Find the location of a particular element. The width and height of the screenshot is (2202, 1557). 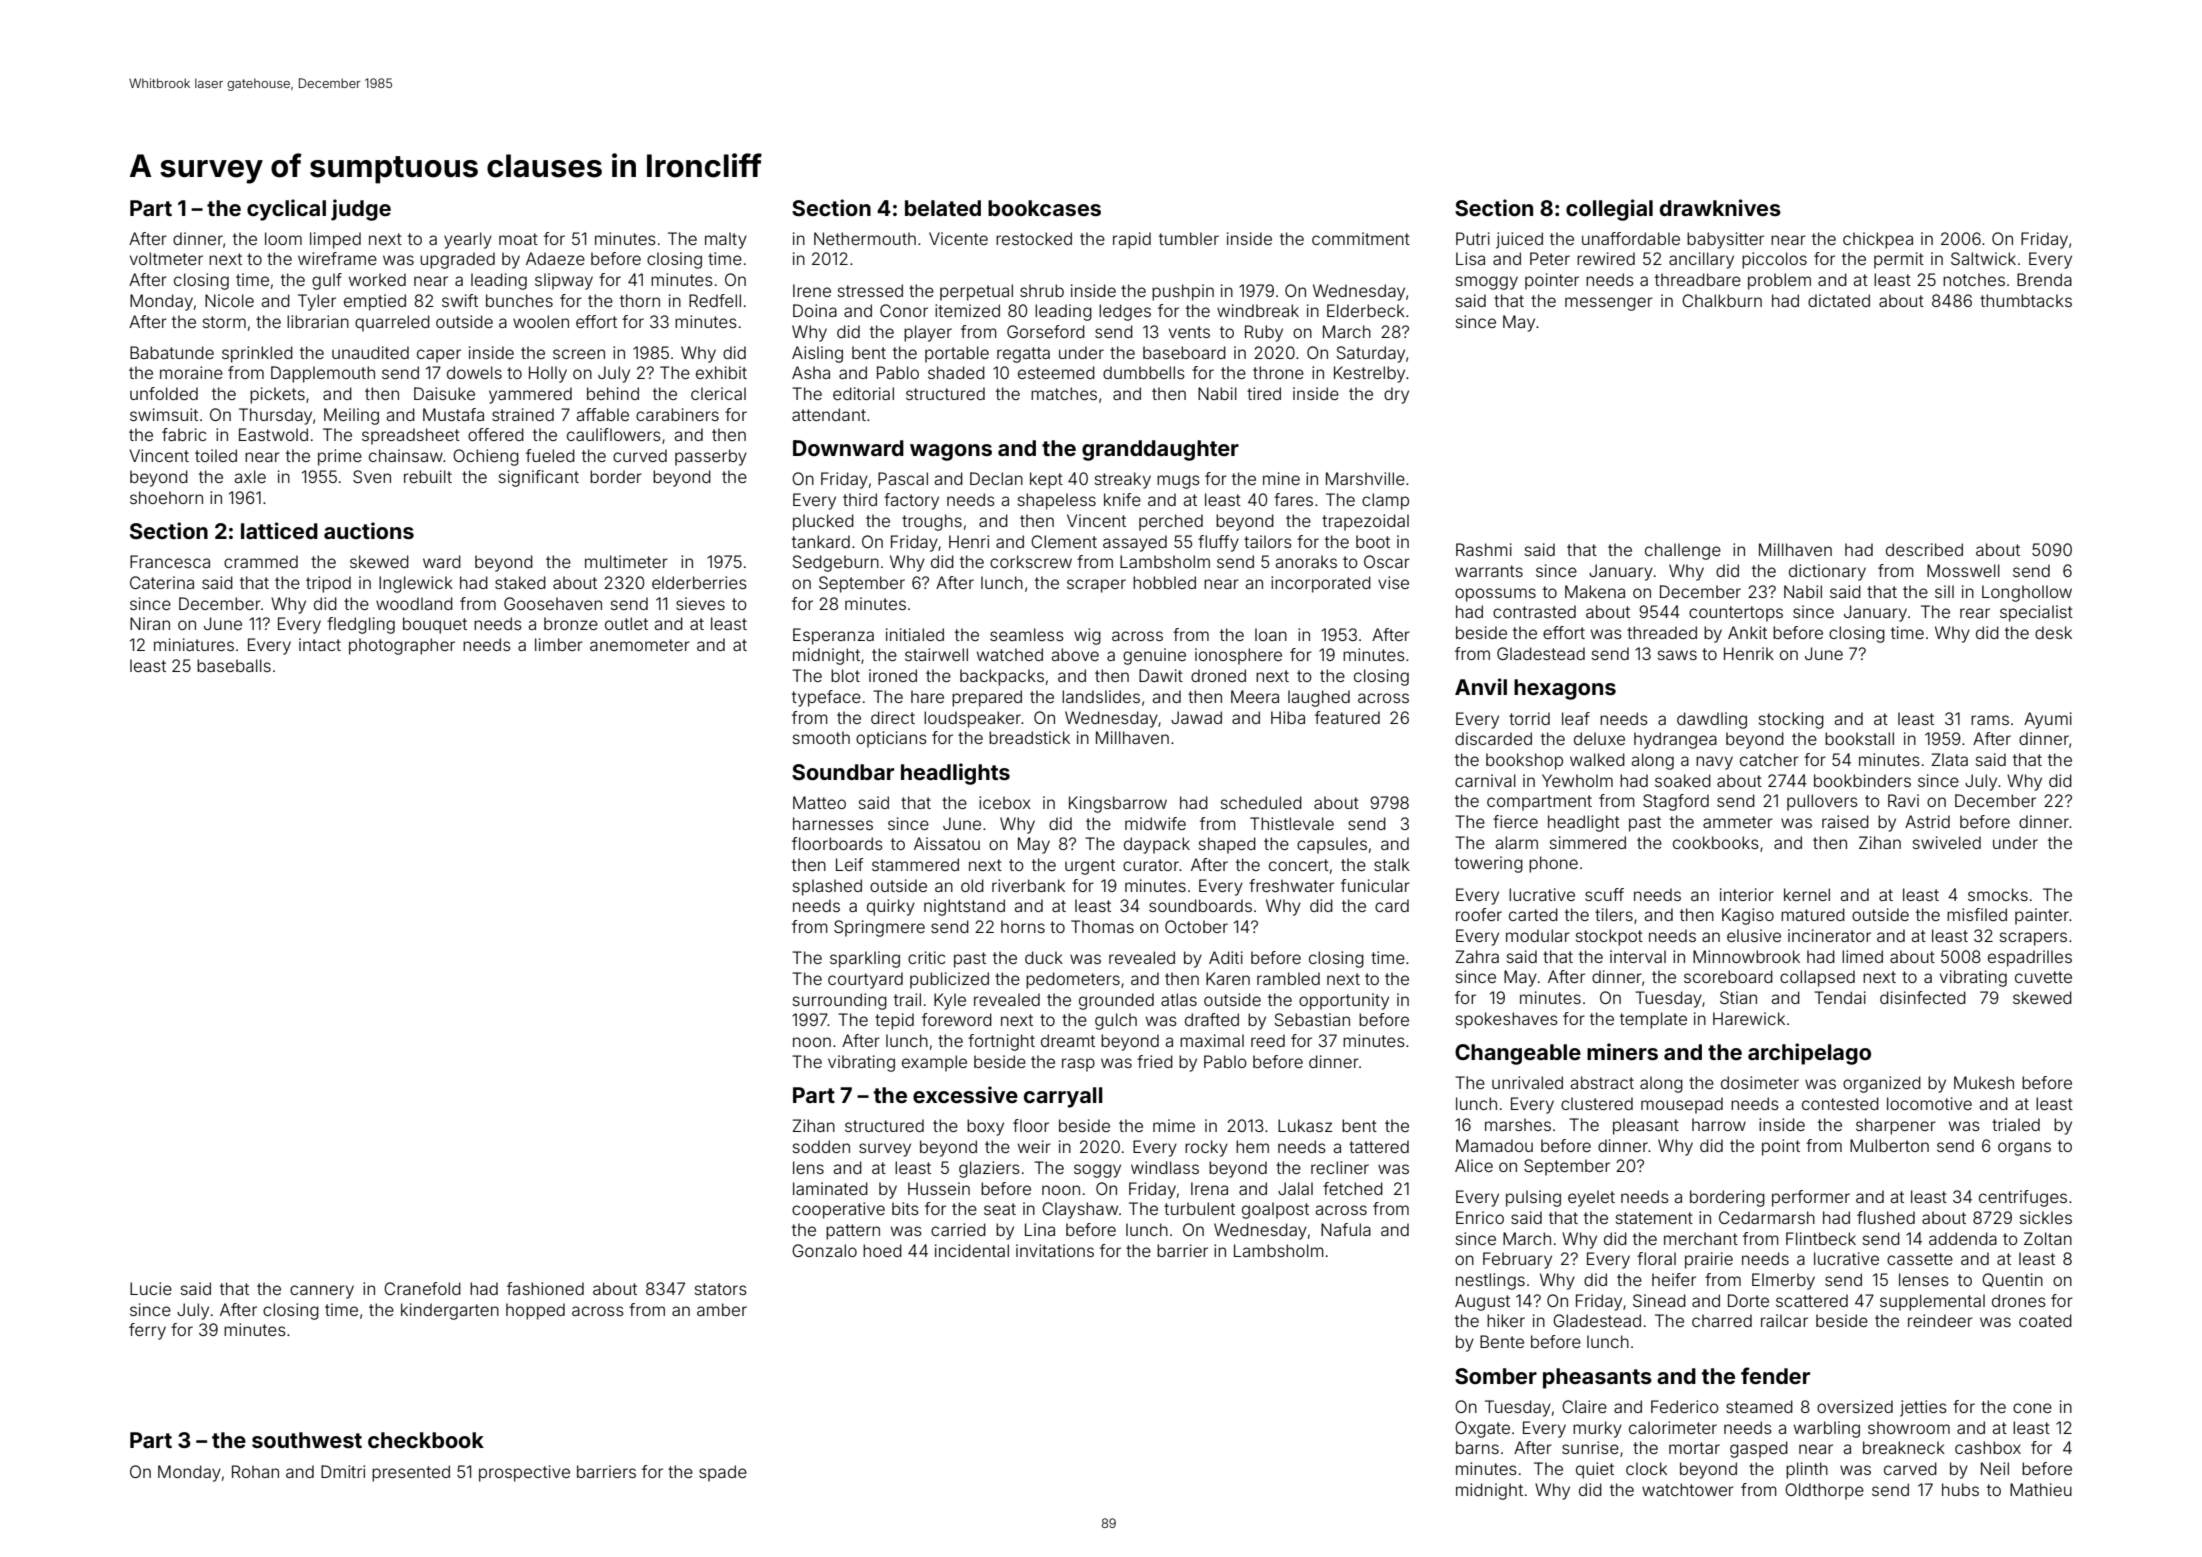

miniatures is located at coordinates (194, 644).
